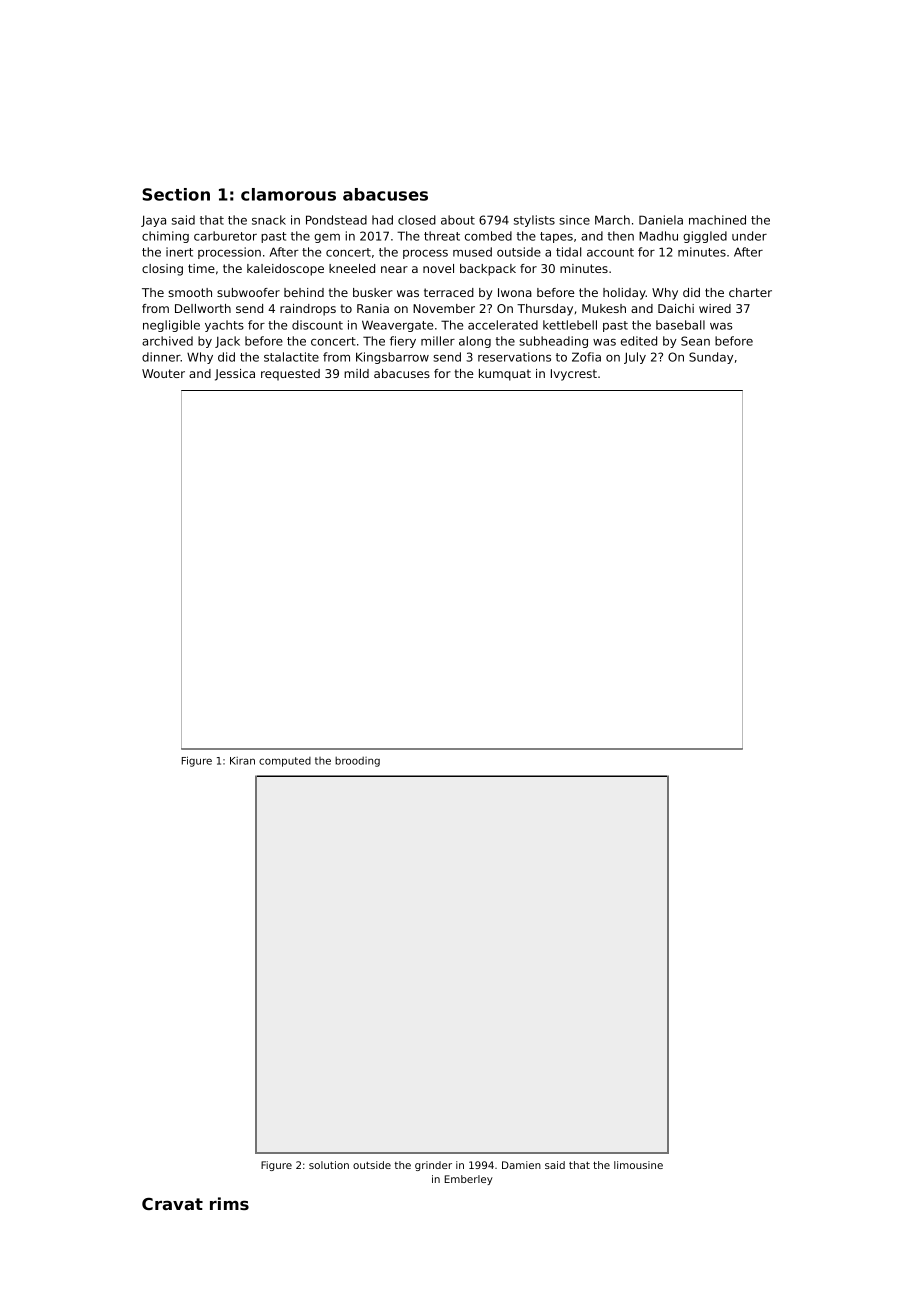 The height and width of the document is (1314, 924). What do you see at coordinates (190, 292) in the document?
I see `smooth` at bounding box center [190, 292].
